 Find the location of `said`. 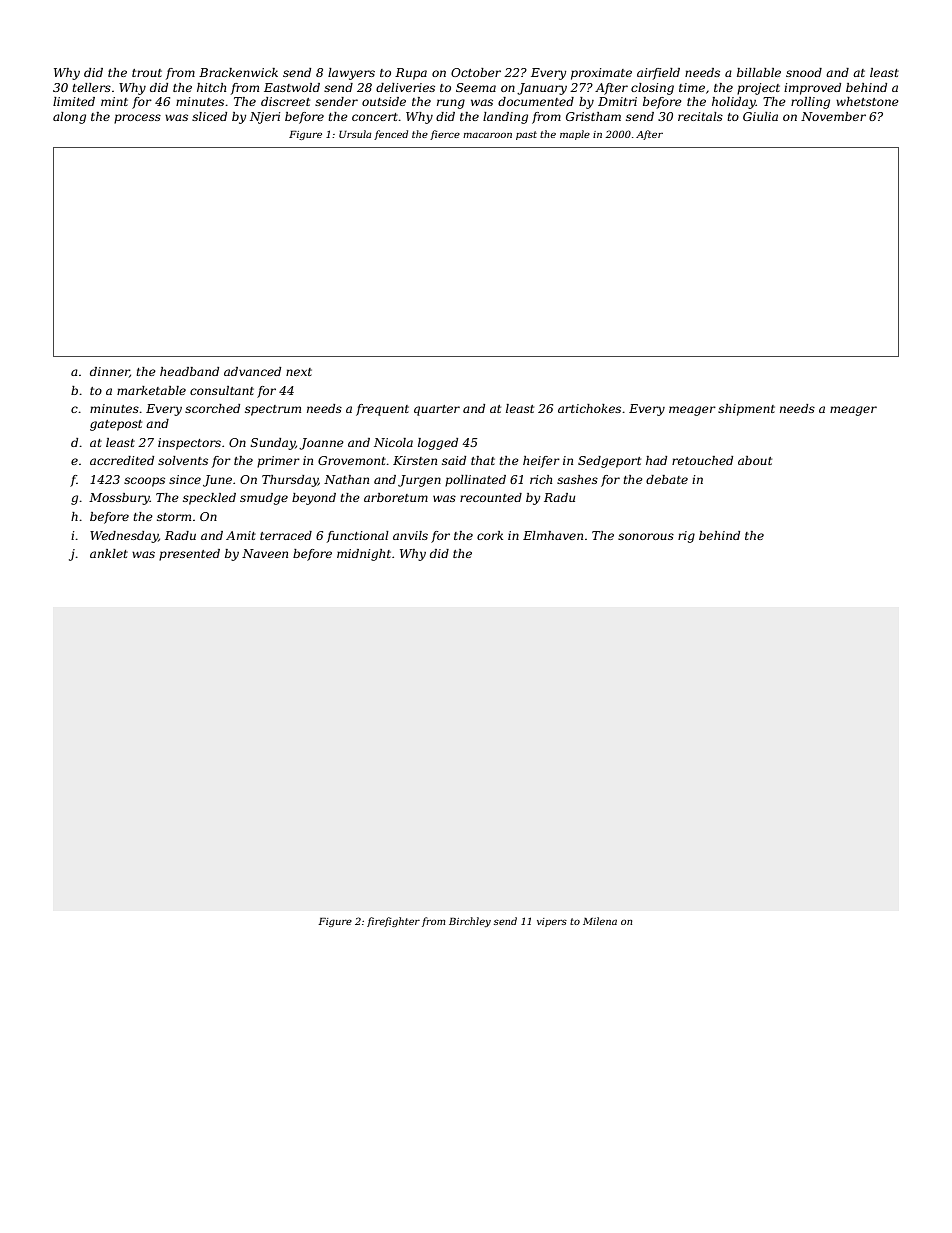

said is located at coordinates (454, 460).
